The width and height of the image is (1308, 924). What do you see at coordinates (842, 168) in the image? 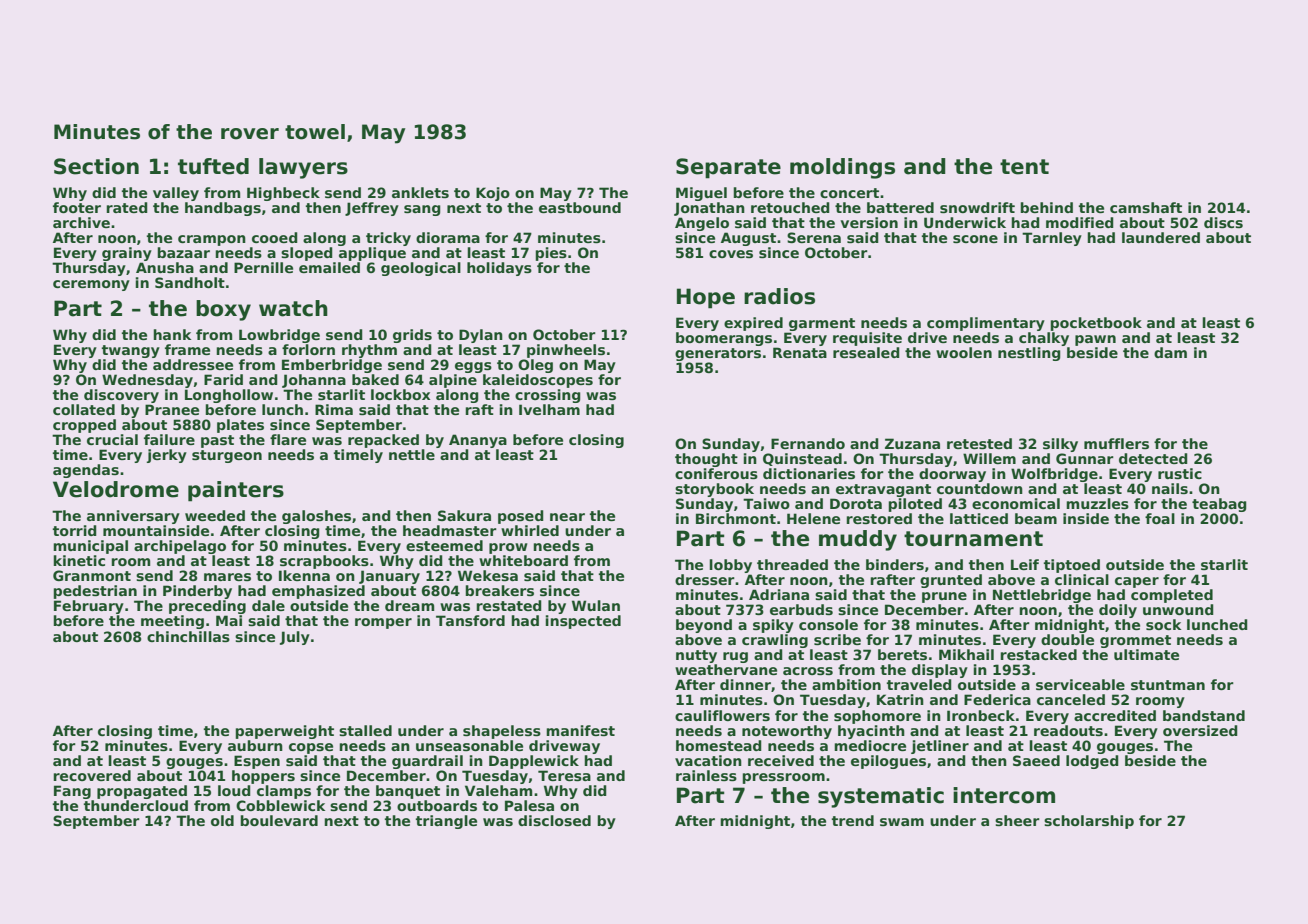
I see `moldings` at bounding box center [842, 168].
